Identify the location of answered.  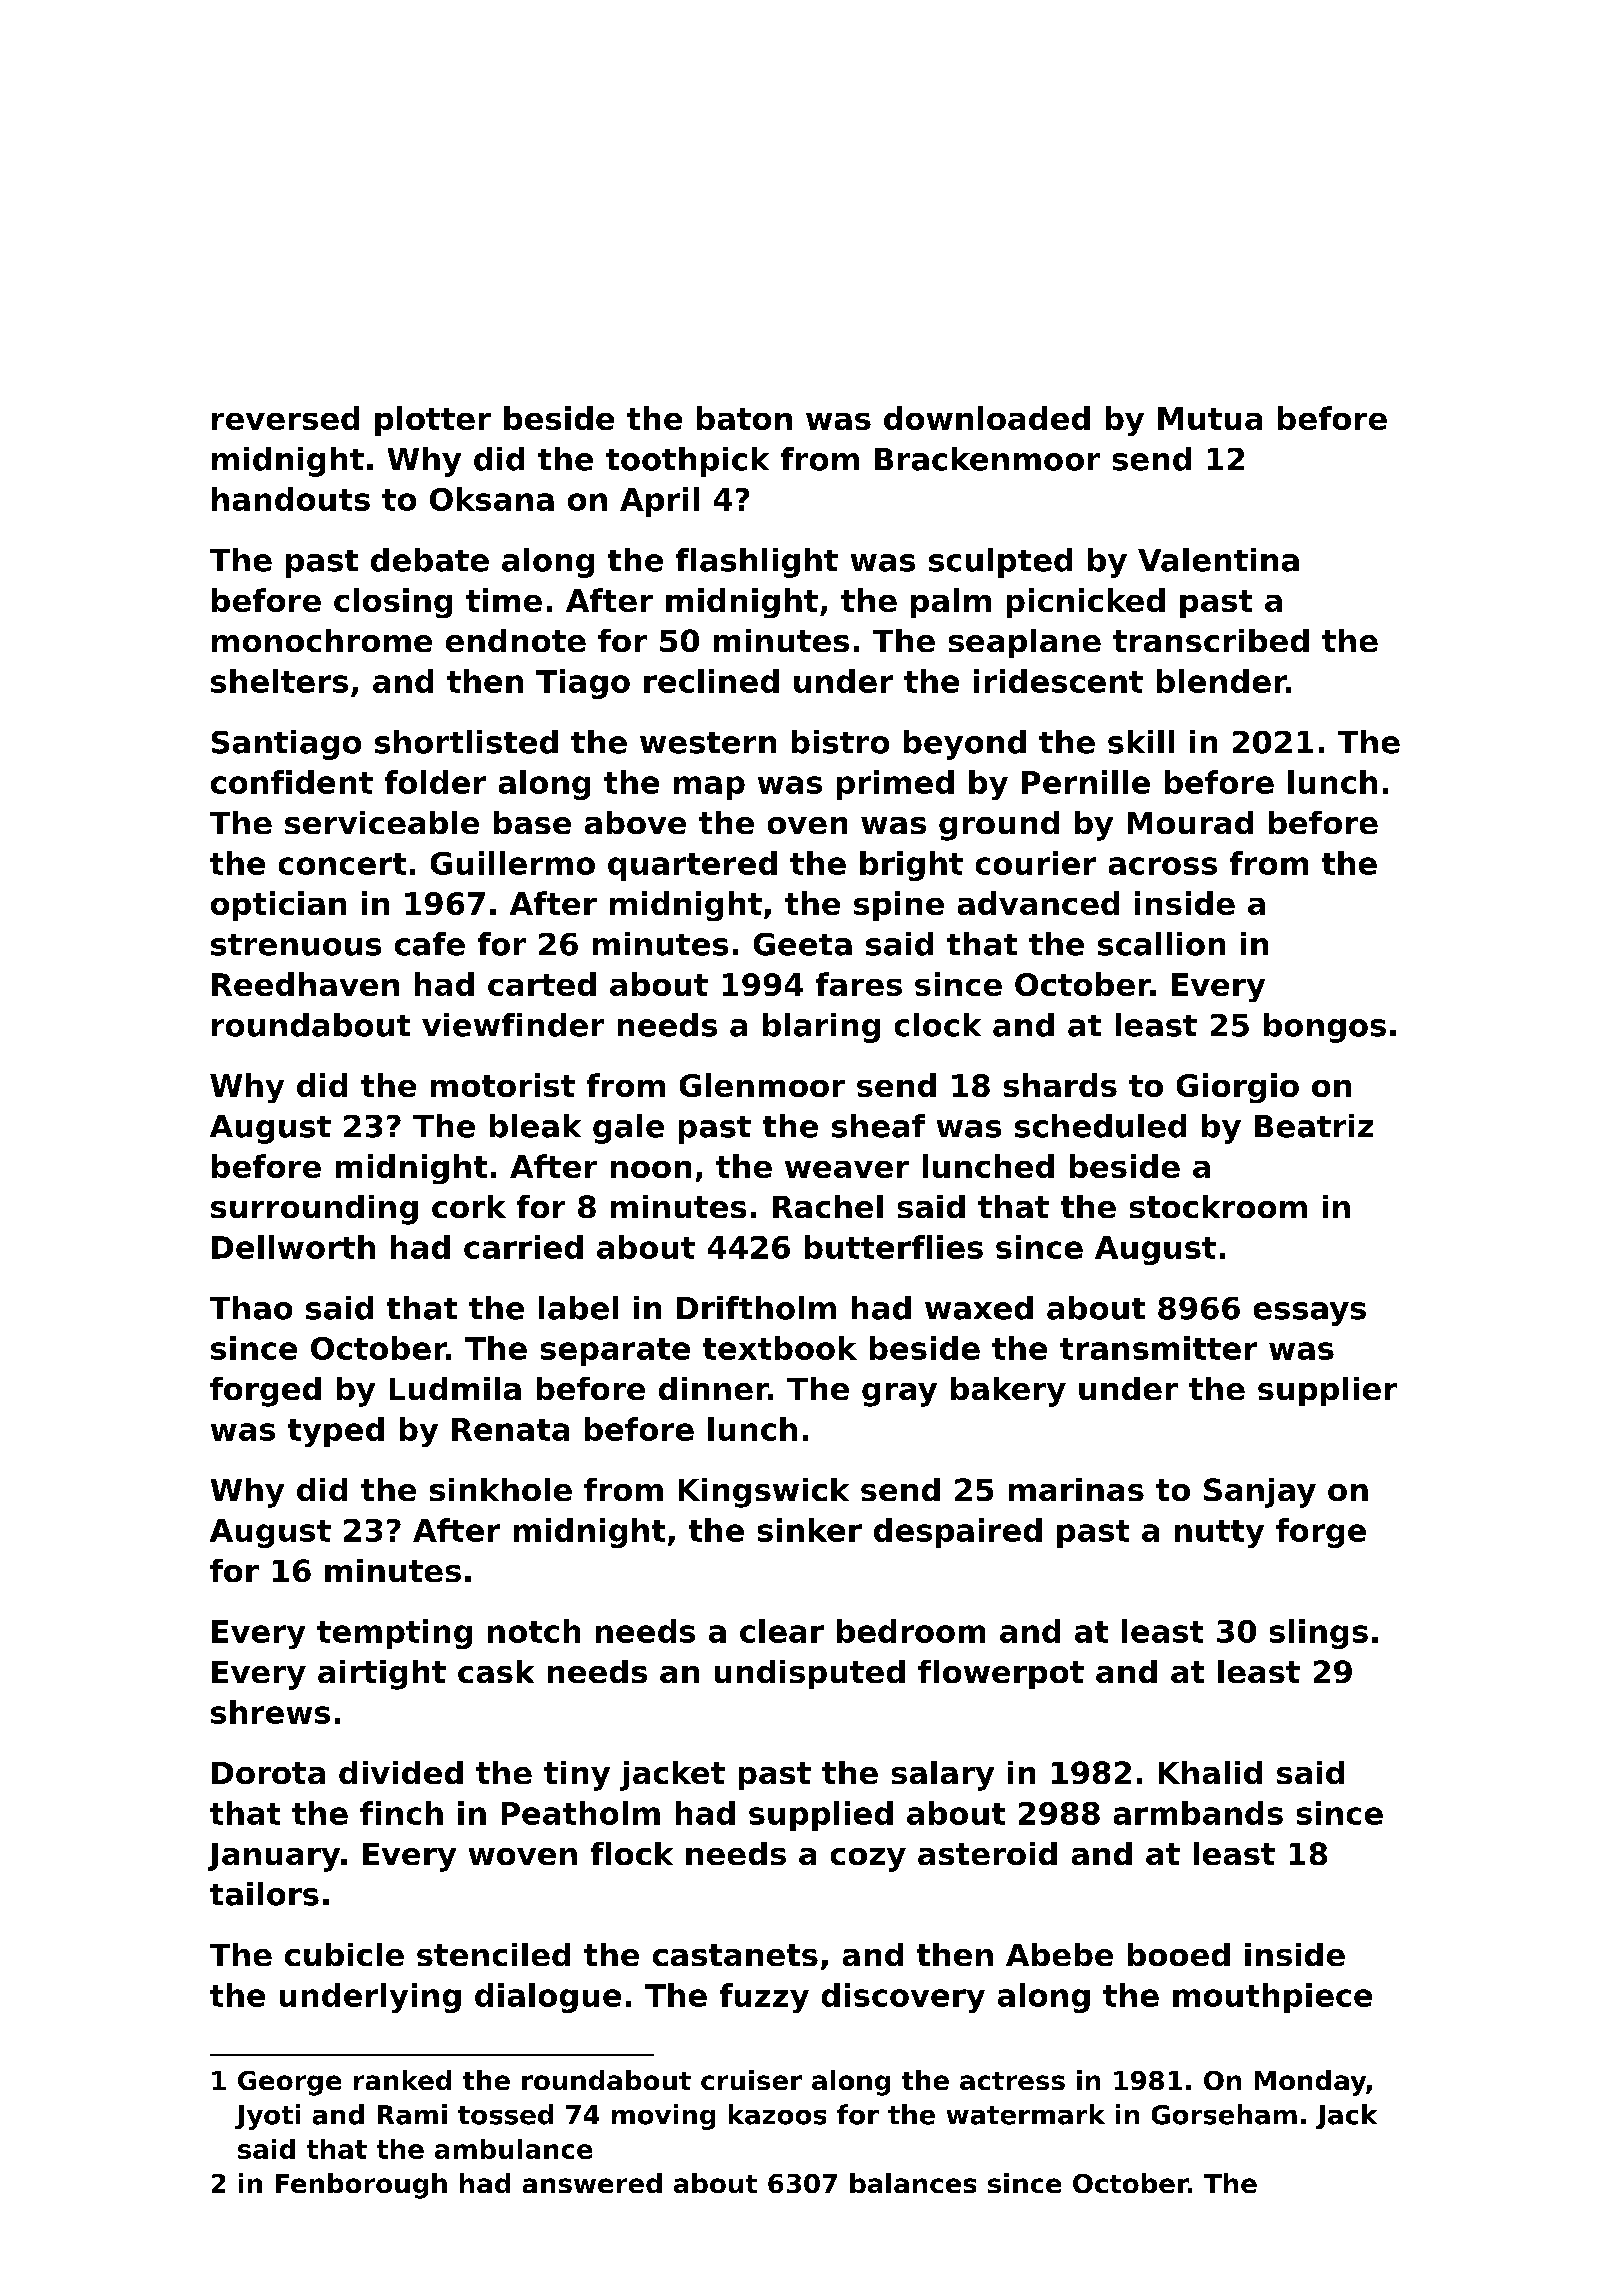
(592, 2183).
